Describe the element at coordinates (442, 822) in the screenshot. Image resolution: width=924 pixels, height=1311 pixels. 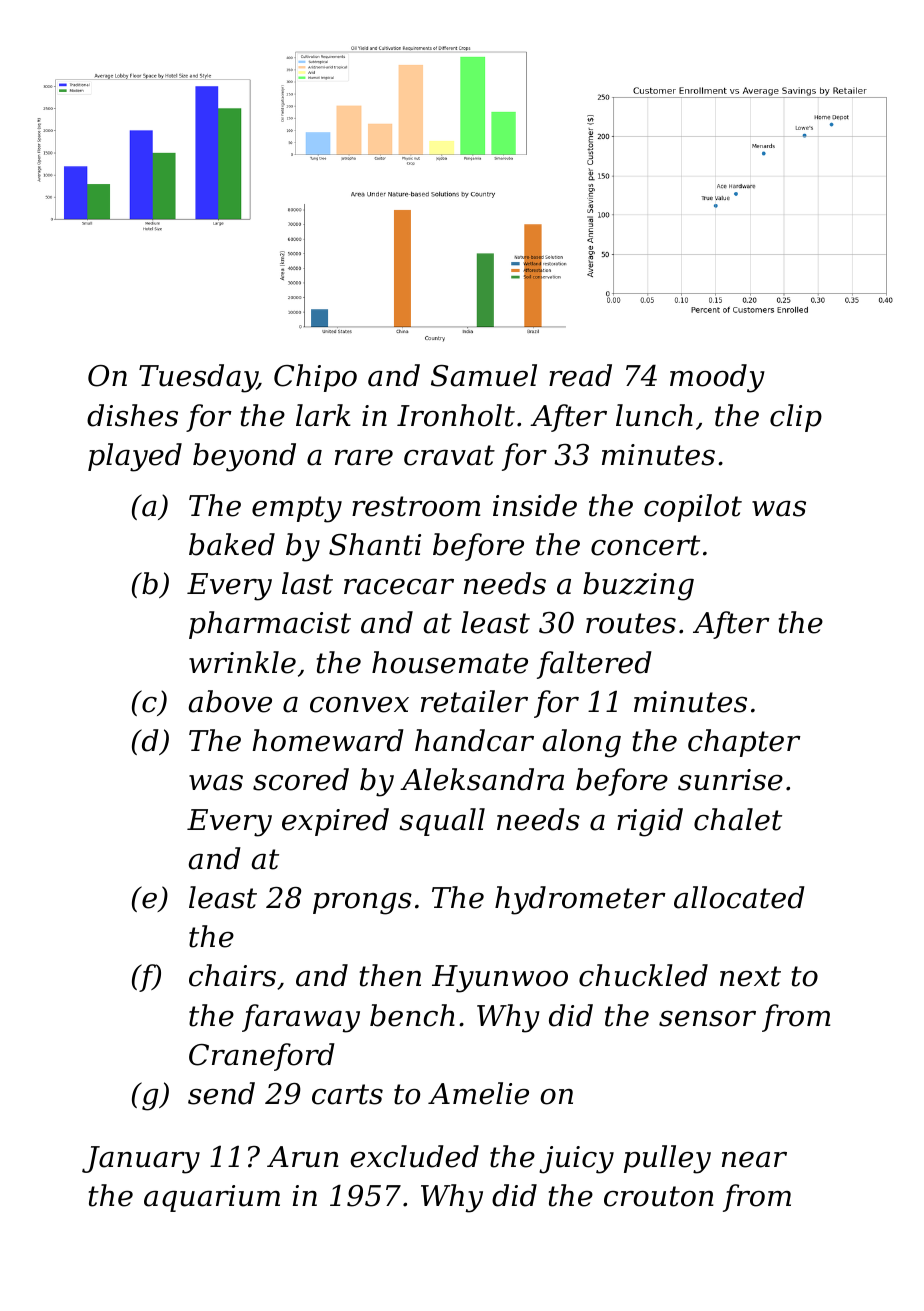
I see `squall` at that location.
